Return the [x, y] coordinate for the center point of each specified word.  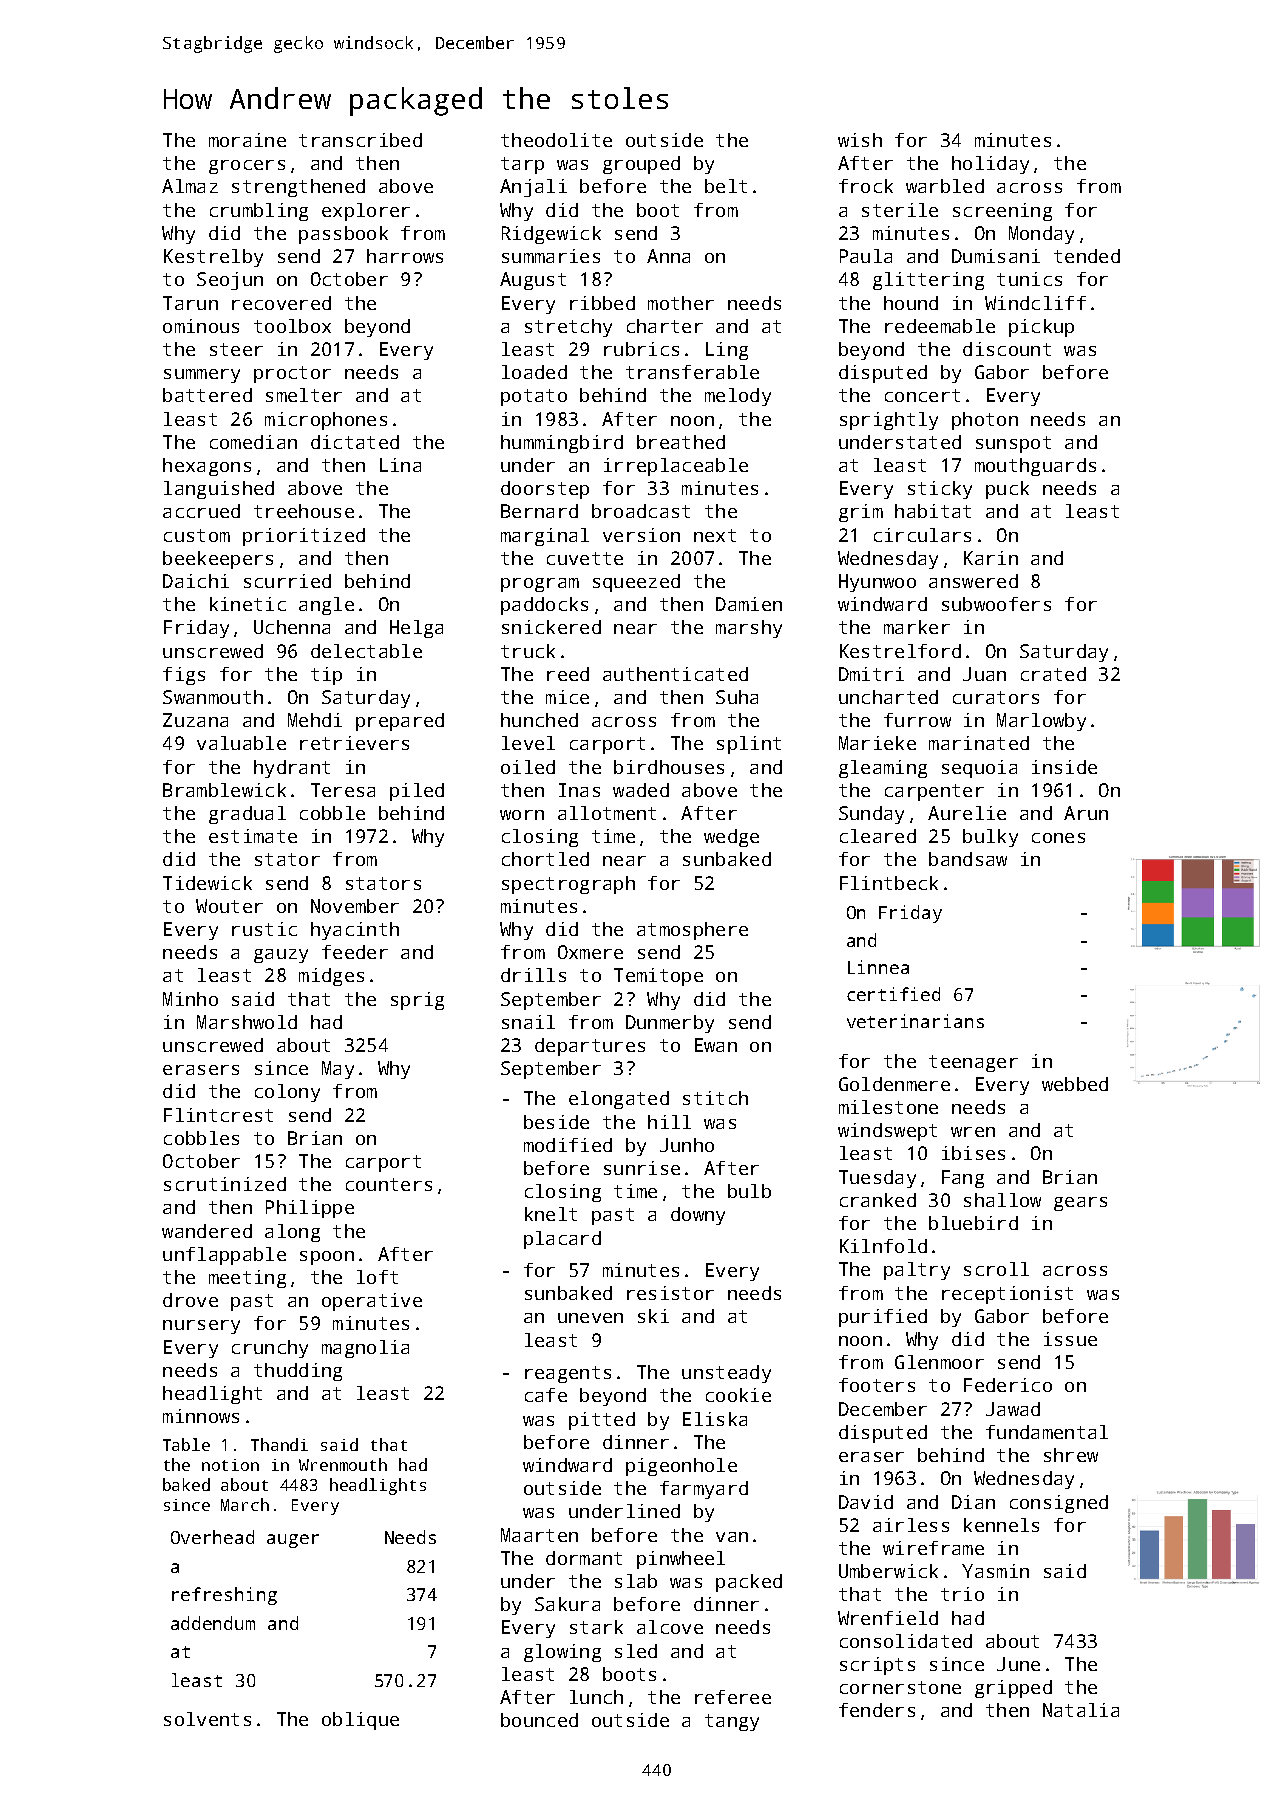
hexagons [207, 467]
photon [985, 421]
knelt [551, 1214]
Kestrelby [213, 258]
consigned [1059, 1504]
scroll [996, 1269]
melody [738, 397]
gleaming [883, 769]
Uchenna [292, 627]
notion [230, 1465]
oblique [360, 1721]
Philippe [310, 1209]
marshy [749, 629]
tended [1087, 256]
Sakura [567, 1604]
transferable [692, 372]
